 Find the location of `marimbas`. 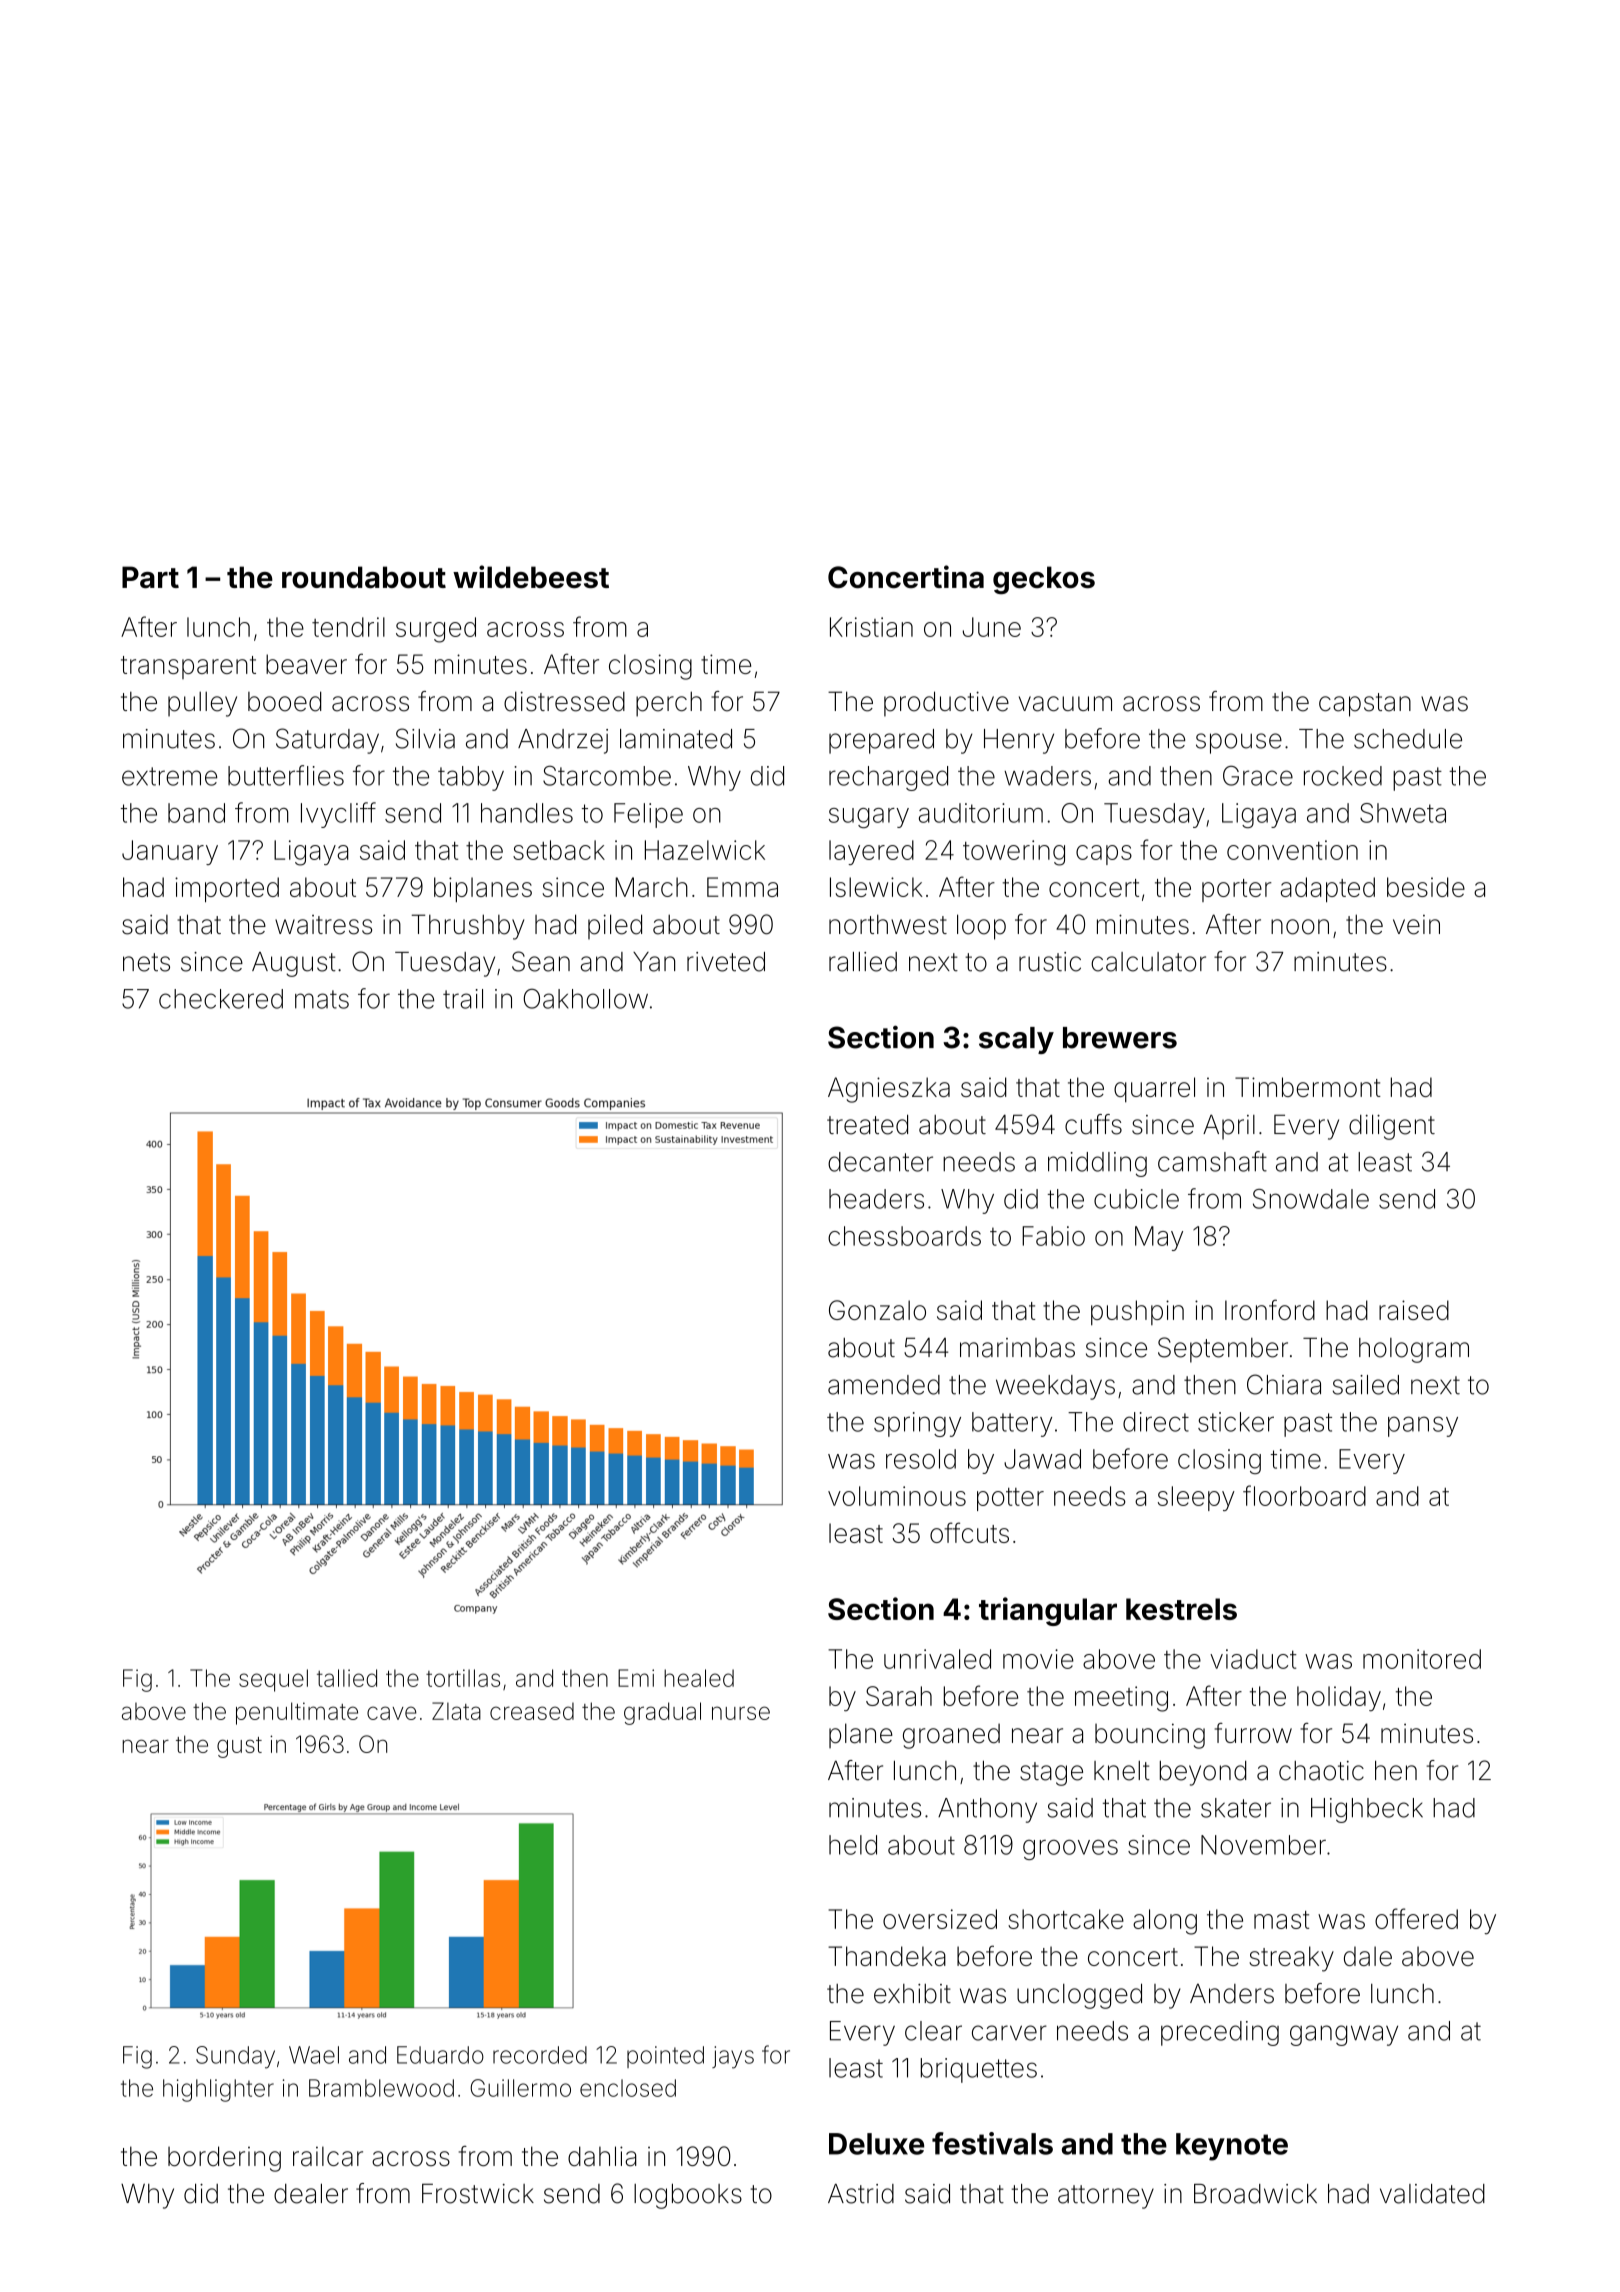

marimbas is located at coordinates (1017, 1348).
